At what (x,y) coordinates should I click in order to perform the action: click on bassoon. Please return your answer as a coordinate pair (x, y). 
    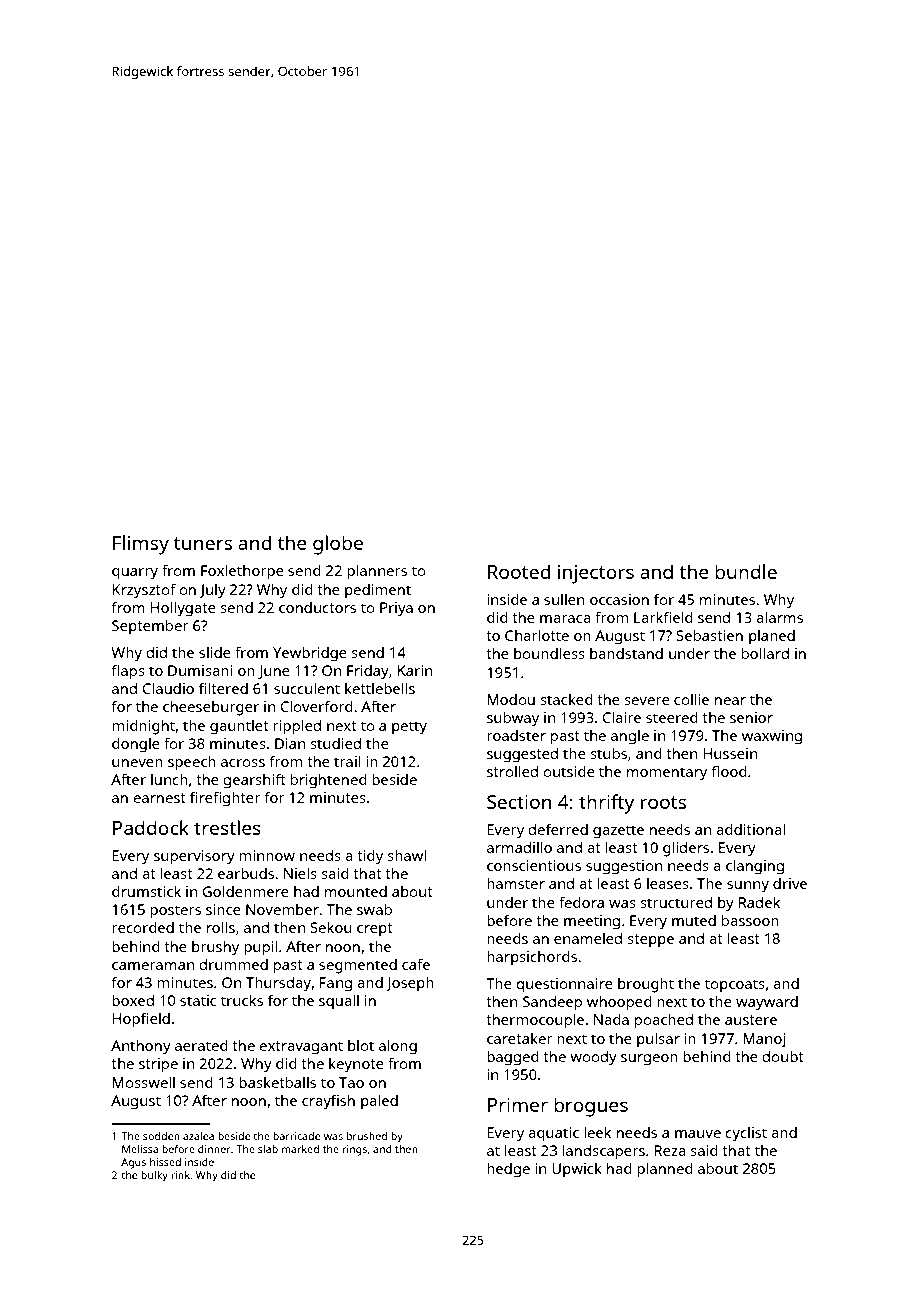
    Looking at the image, I should click on (750, 920).
